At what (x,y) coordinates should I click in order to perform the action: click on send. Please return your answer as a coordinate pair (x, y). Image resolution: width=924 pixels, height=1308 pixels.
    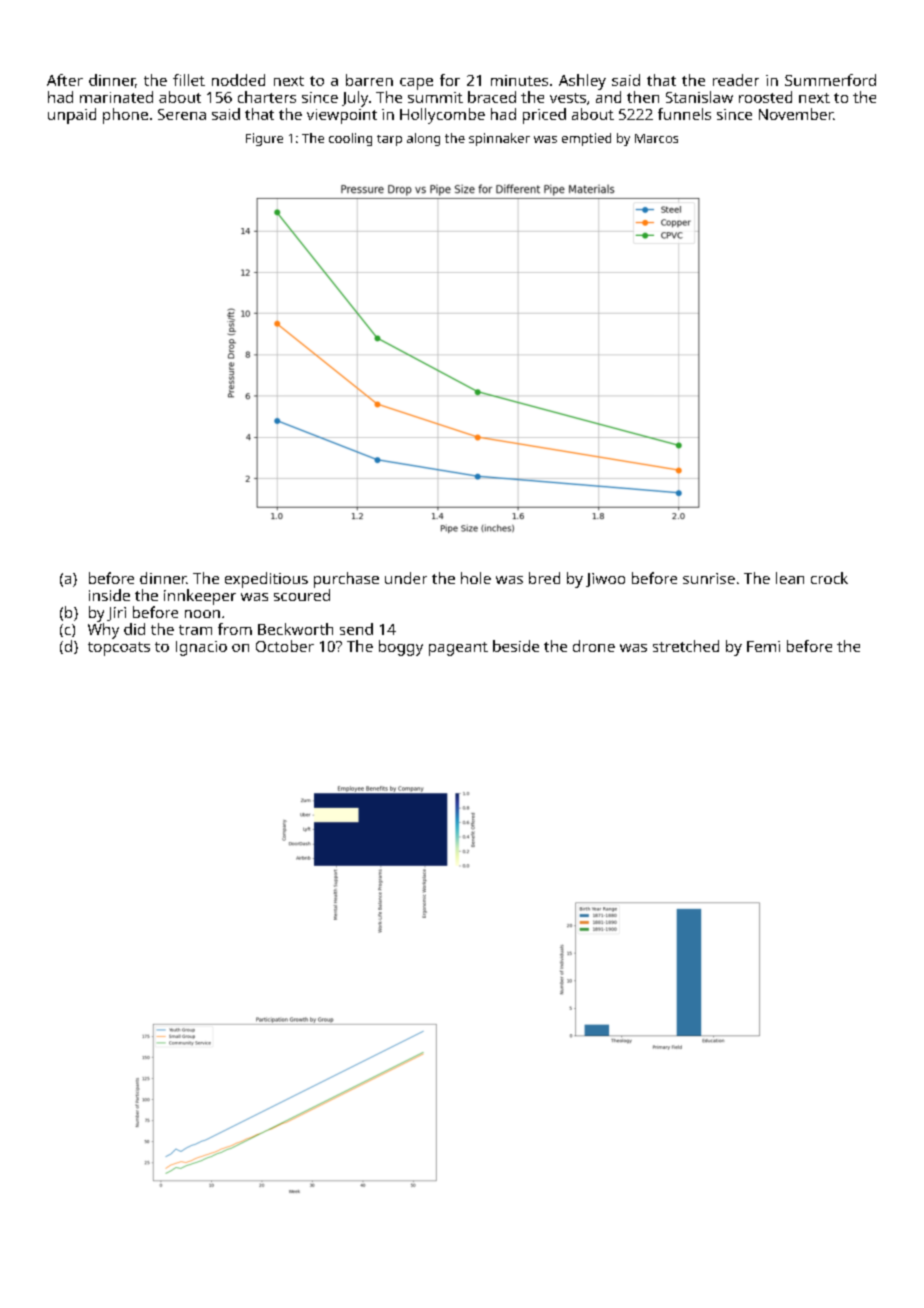
    Looking at the image, I should click on (356, 629).
